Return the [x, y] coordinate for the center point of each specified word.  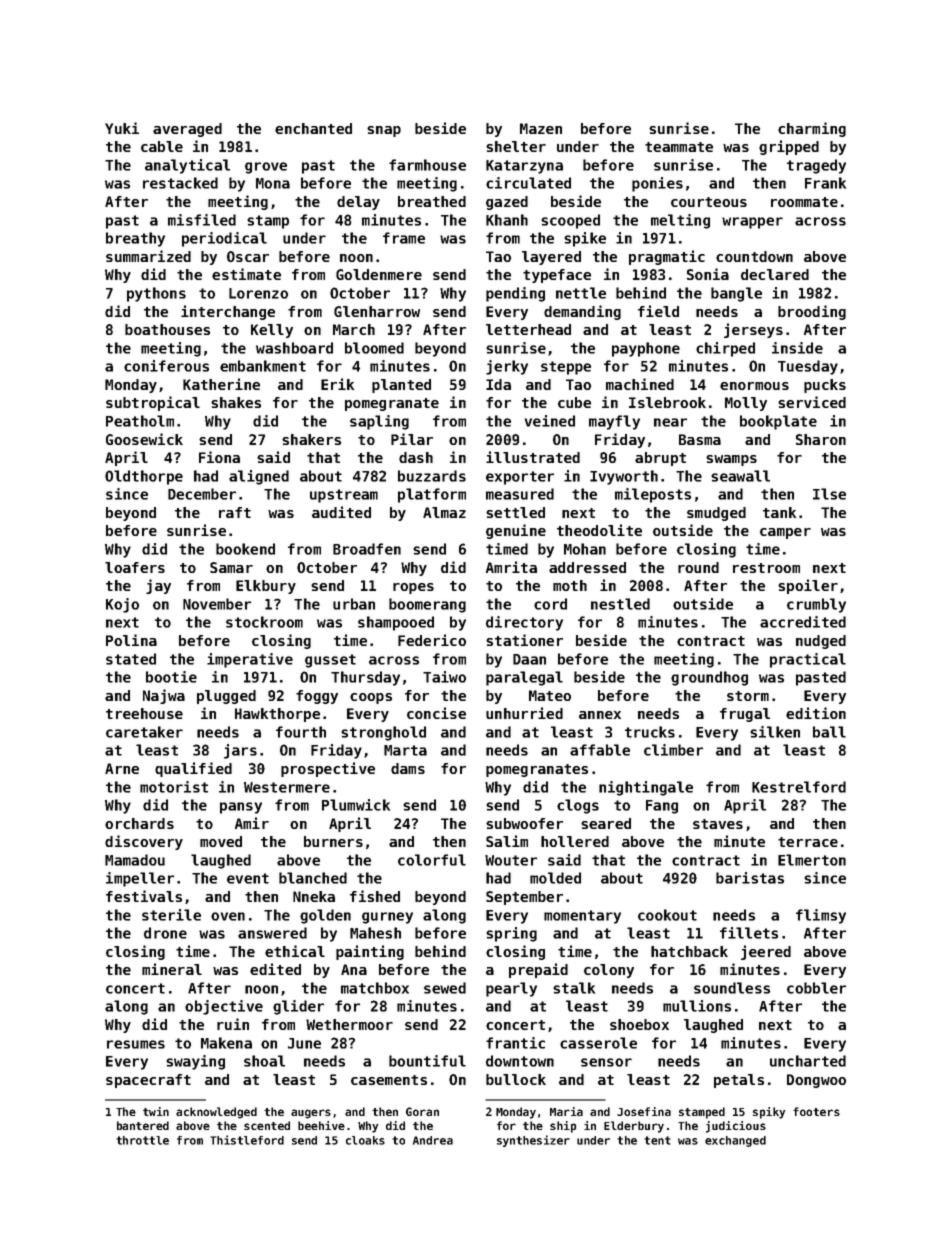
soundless [732, 988]
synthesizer [533, 1141]
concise [436, 713]
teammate [679, 147]
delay [358, 203]
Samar [231, 567]
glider [298, 1007]
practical [808, 660]
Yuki [122, 128]
